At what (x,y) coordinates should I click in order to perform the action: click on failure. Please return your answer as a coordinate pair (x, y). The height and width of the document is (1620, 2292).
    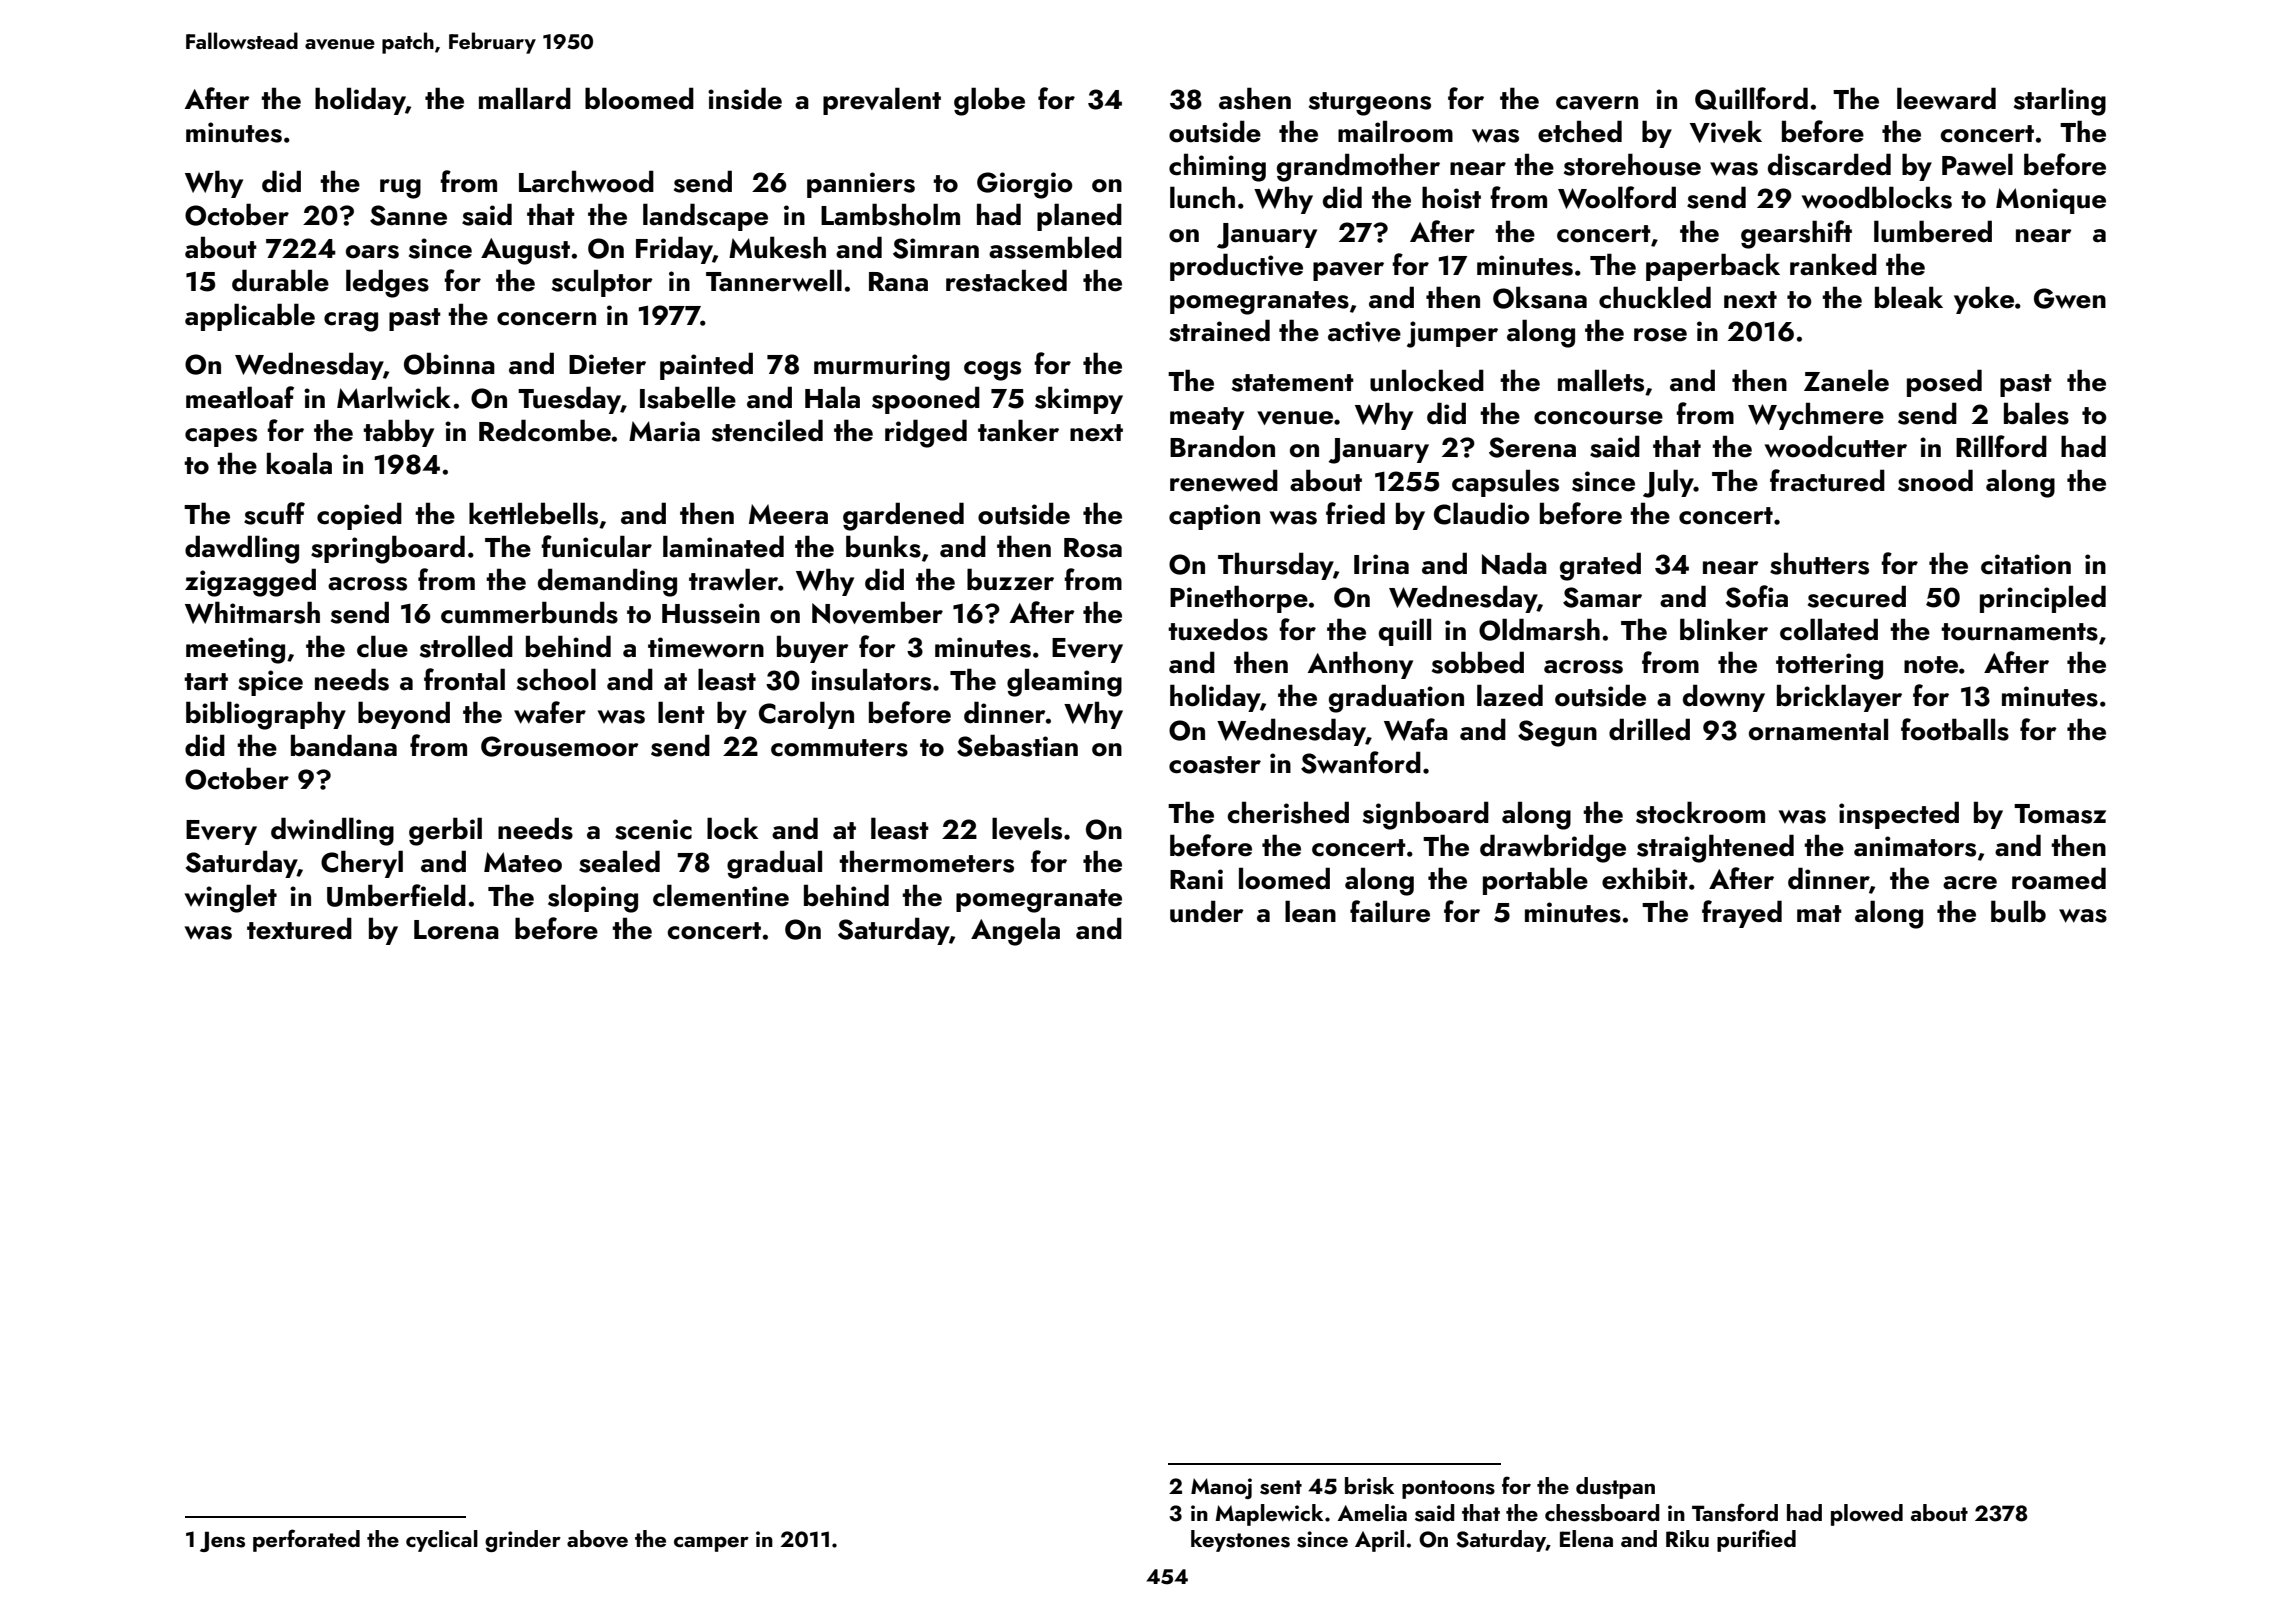
    Looking at the image, I should click on (1390, 911).
